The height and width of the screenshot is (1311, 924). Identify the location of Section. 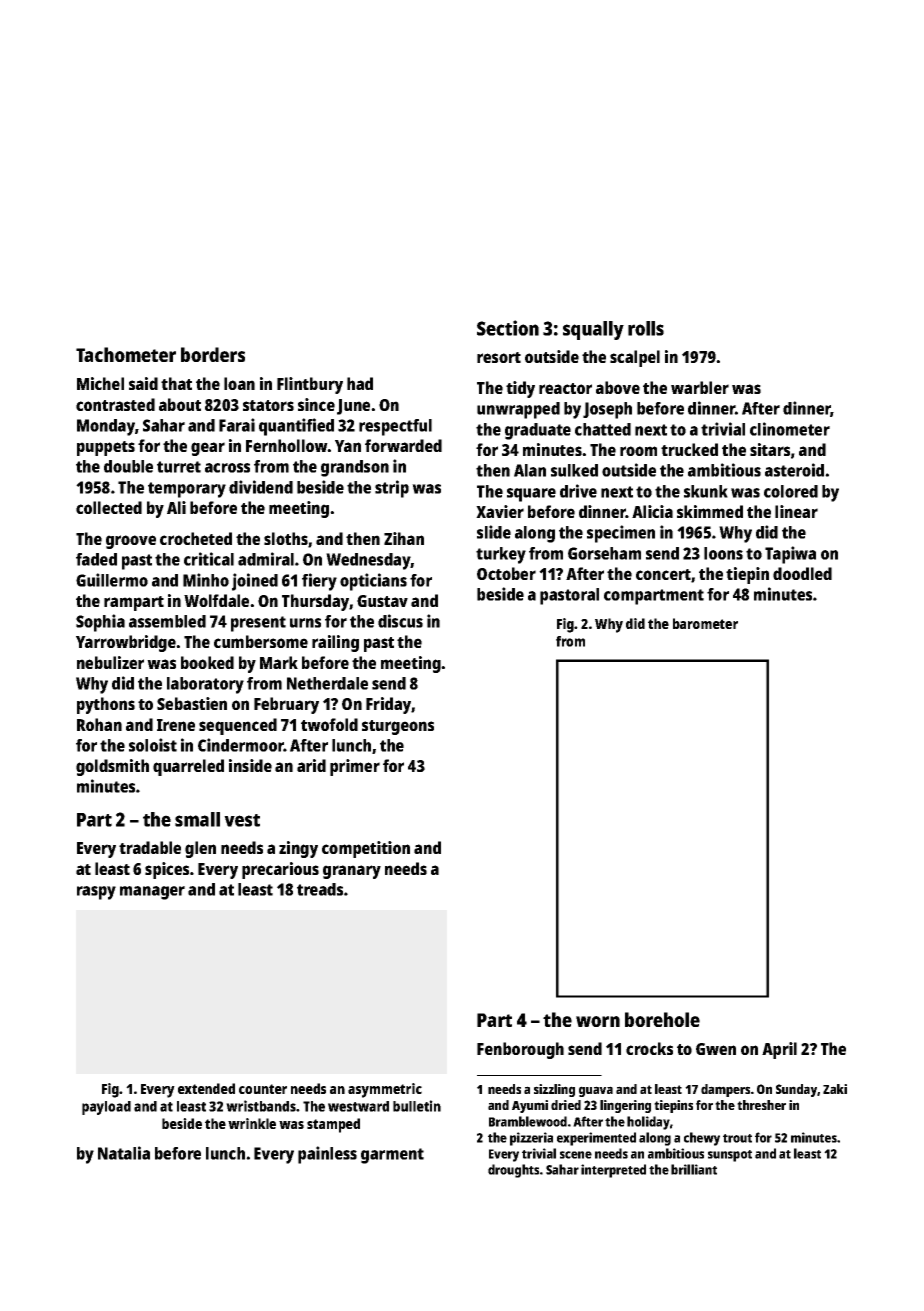
(508, 328).
